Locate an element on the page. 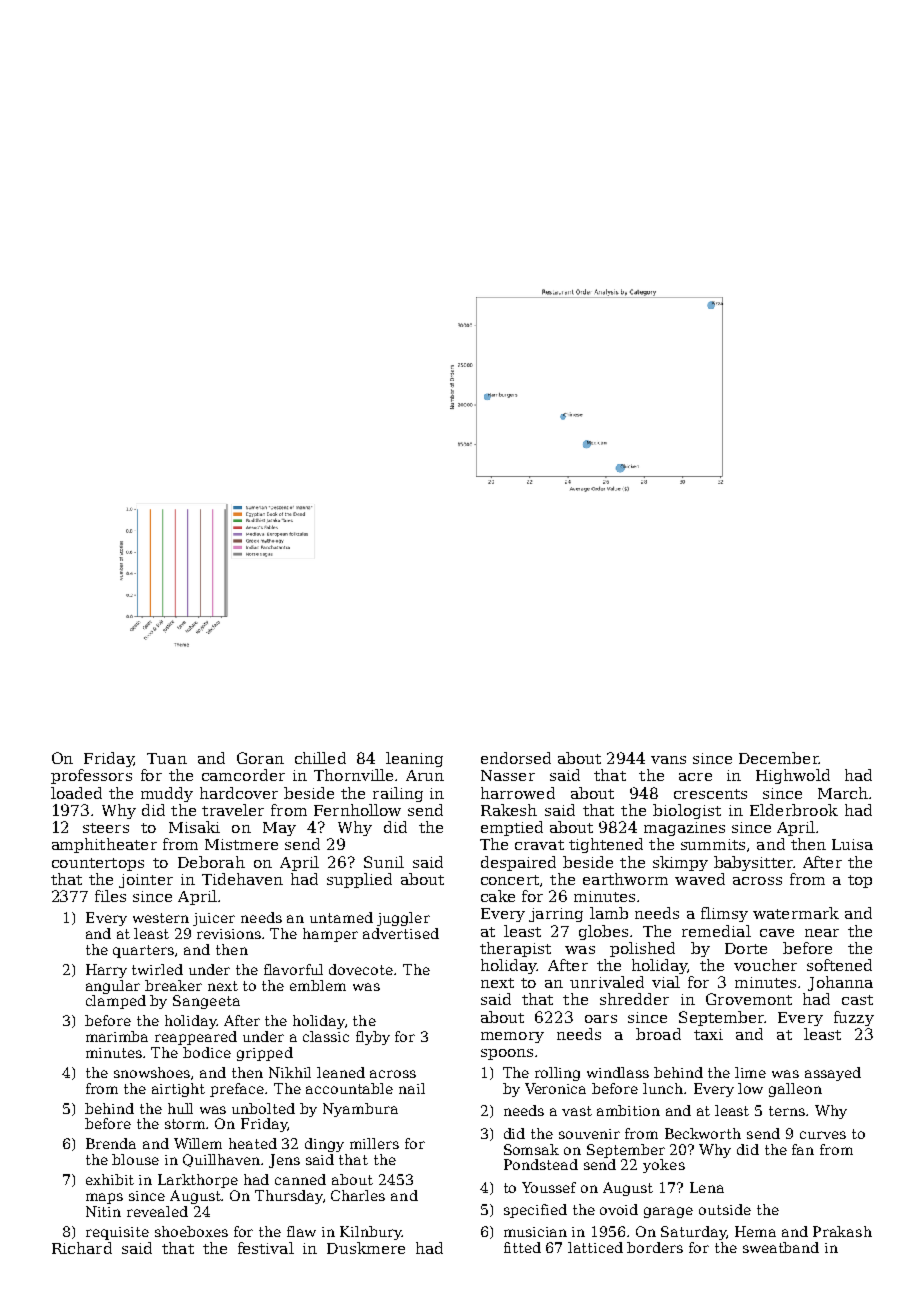 The width and height of the image is (924, 1308). advertised is located at coordinates (401, 933).
